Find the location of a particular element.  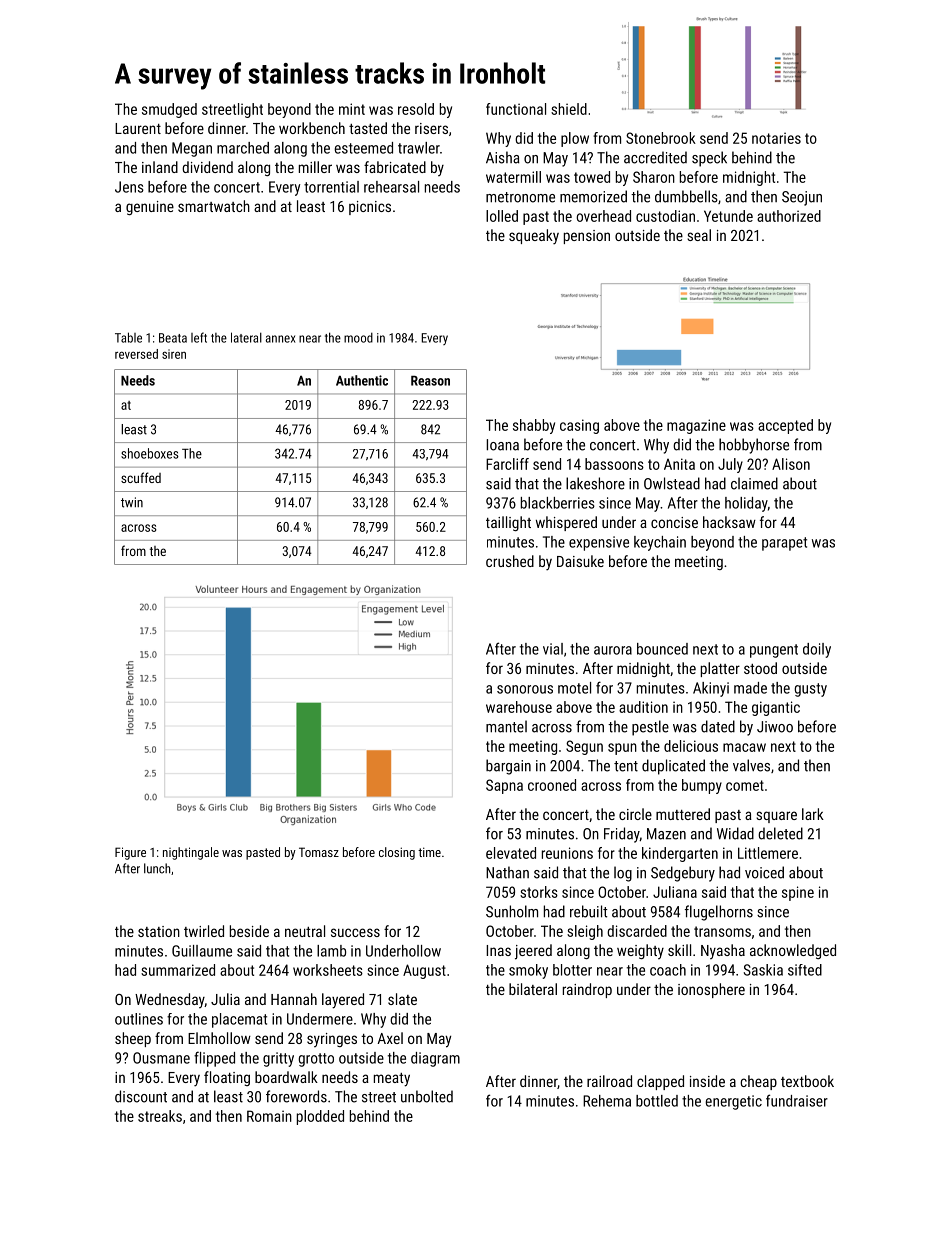

towed is located at coordinates (592, 177).
